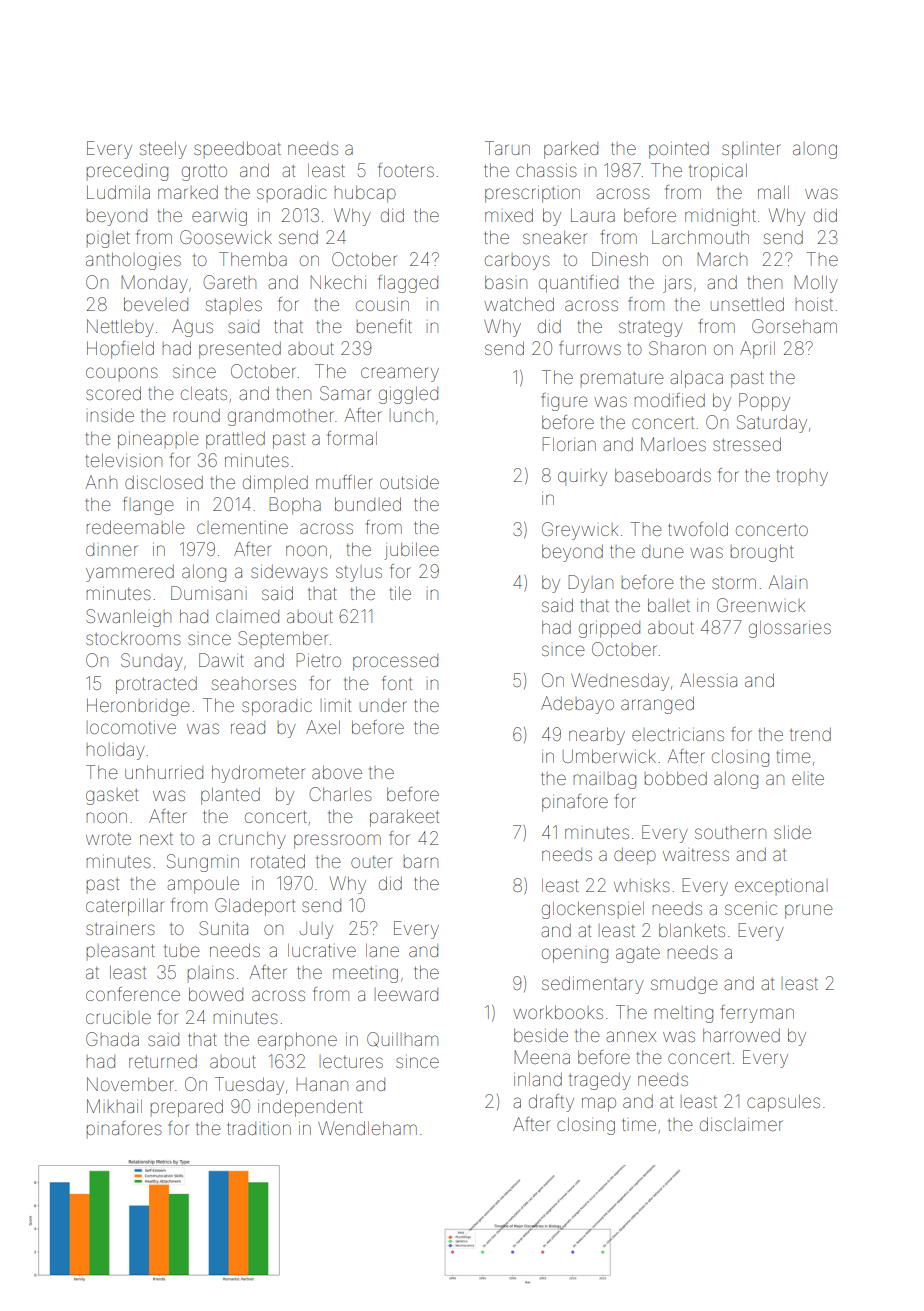 Image resolution: width=924 pixels, height=1311 pixels. What do you see at coordinates (751, 908) in the page?
I see `scenic` at bounding box center [751, 908].
